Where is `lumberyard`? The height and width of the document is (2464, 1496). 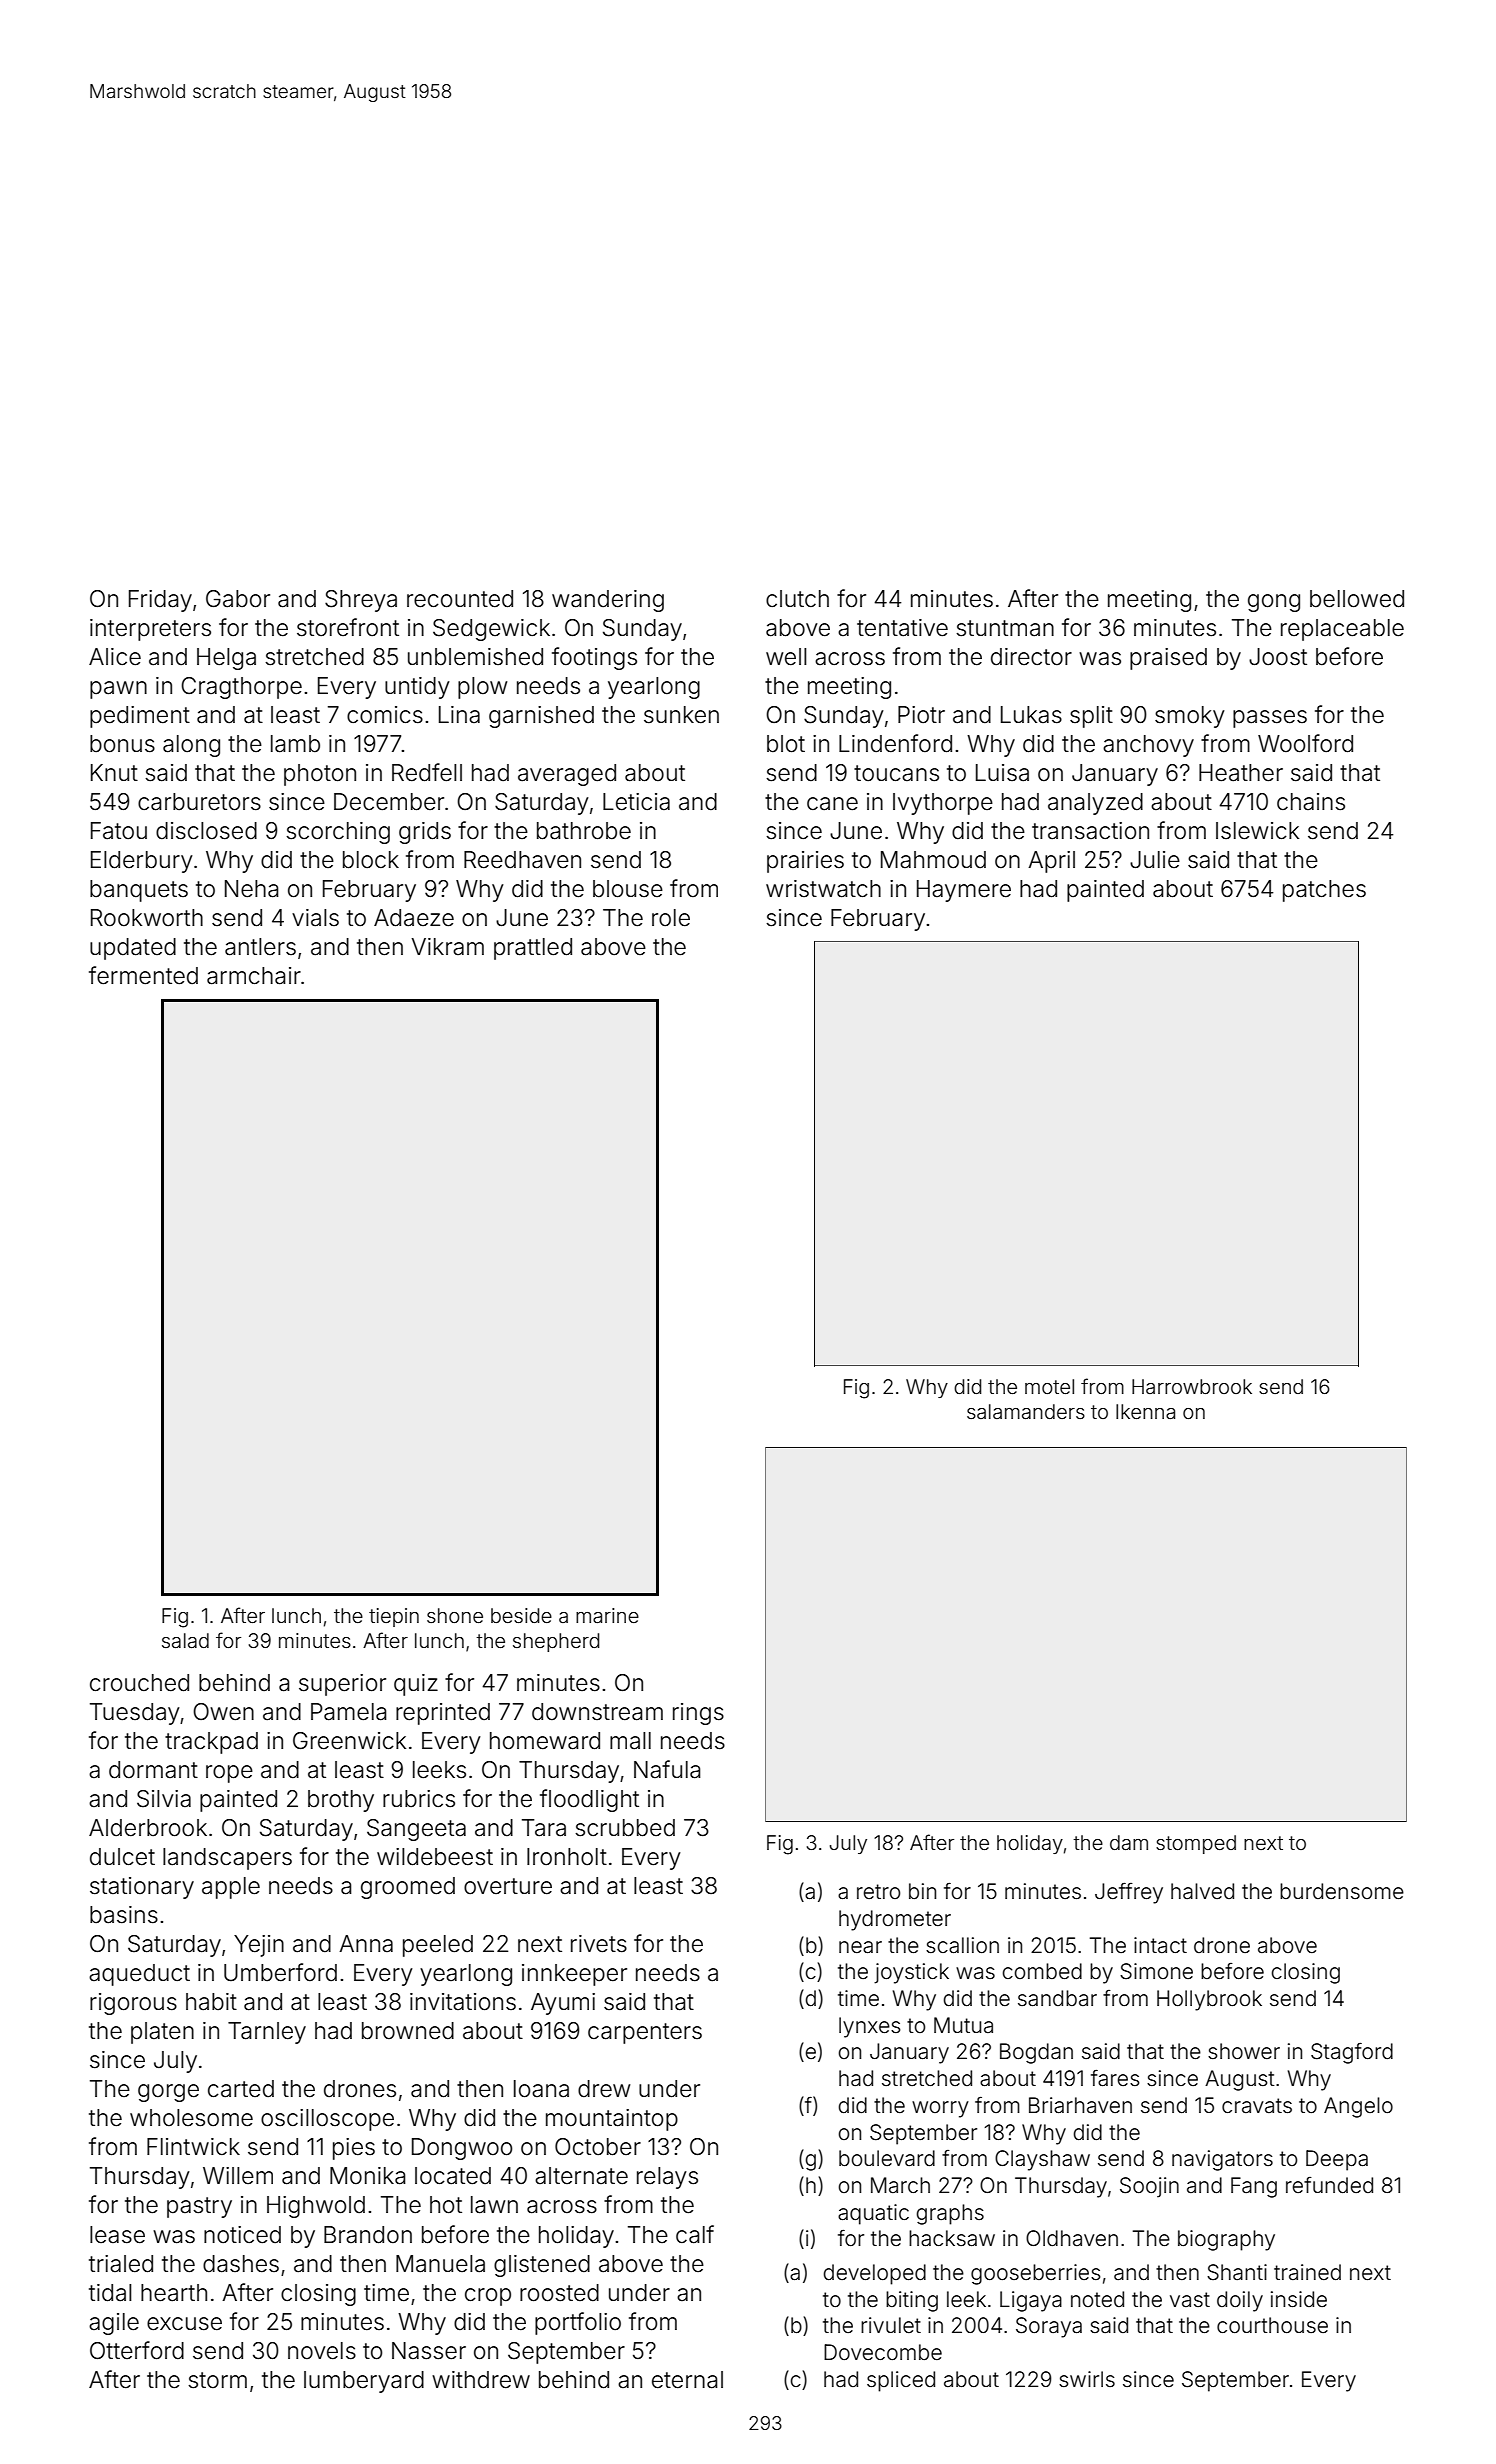 lumberyard is located at coordinates (364, 2382).
